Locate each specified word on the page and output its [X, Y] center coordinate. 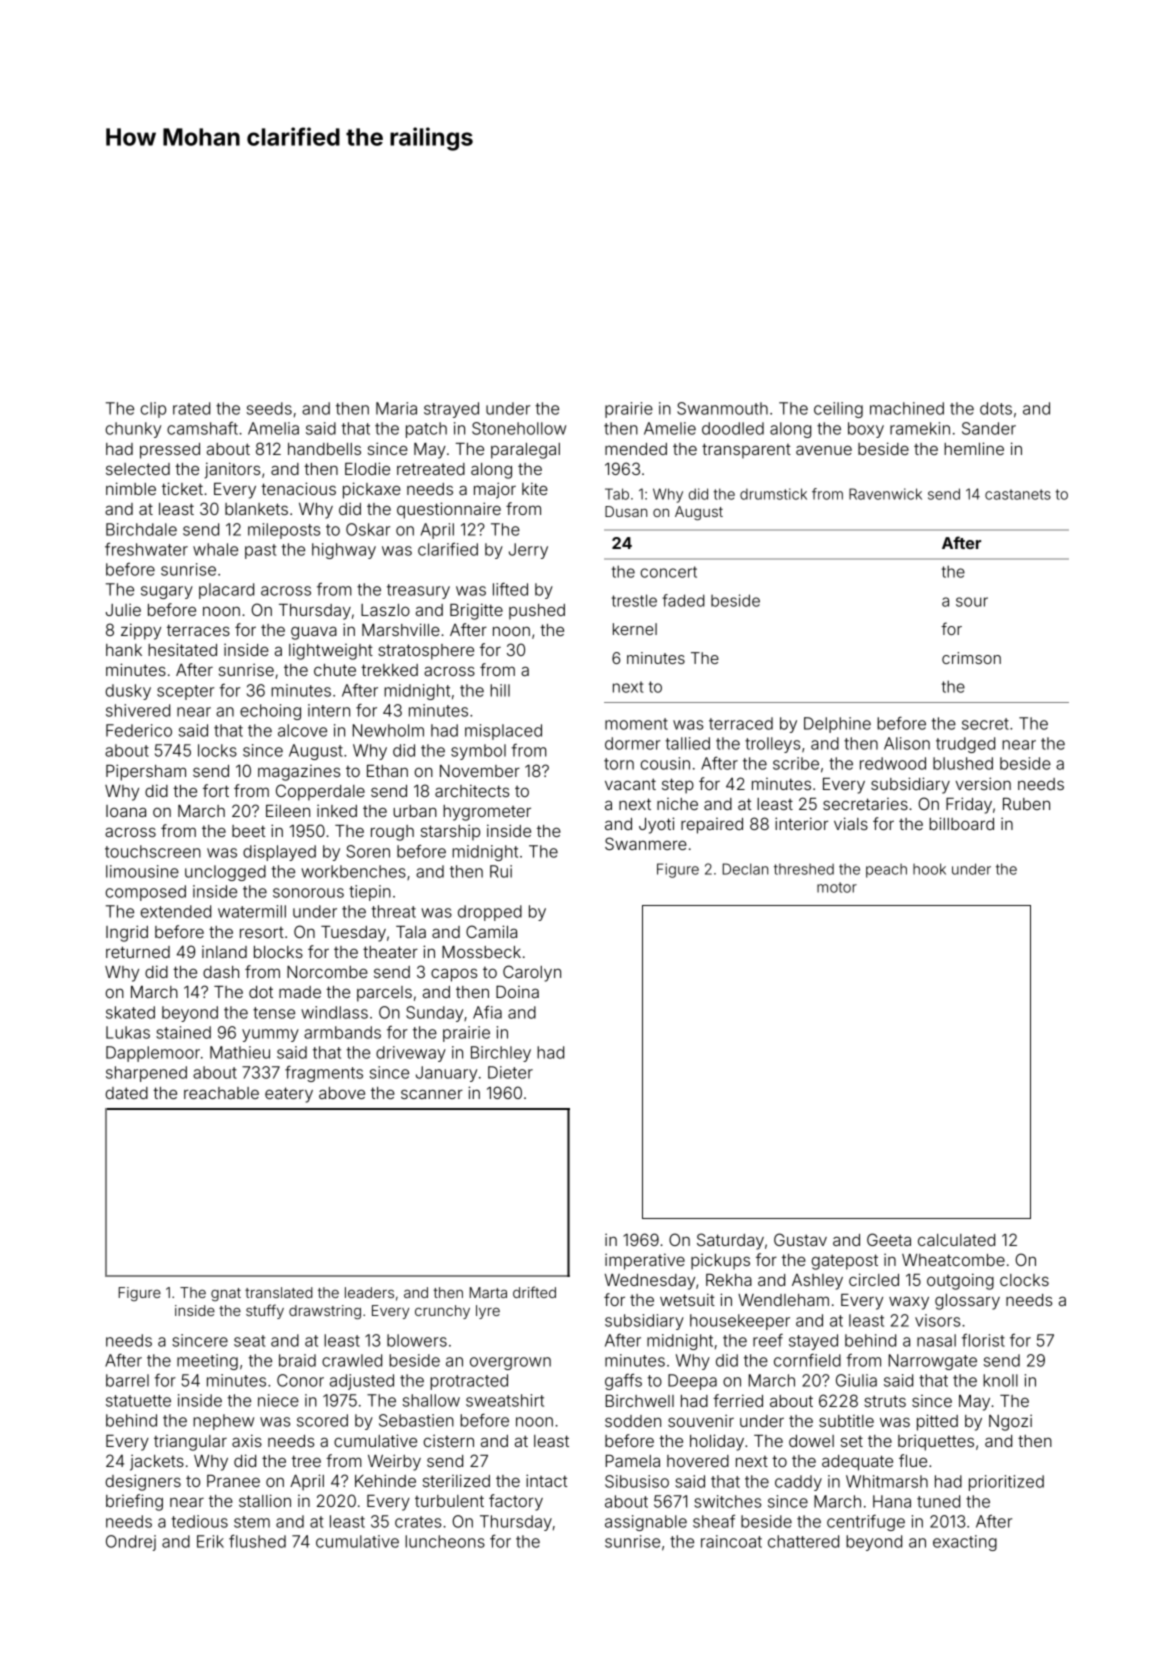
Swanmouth [722, 408]
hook [929, 869]
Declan [745, 869]
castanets [1018, 494]
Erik [210, 1541]
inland [224, 952]
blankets [256, 509]
